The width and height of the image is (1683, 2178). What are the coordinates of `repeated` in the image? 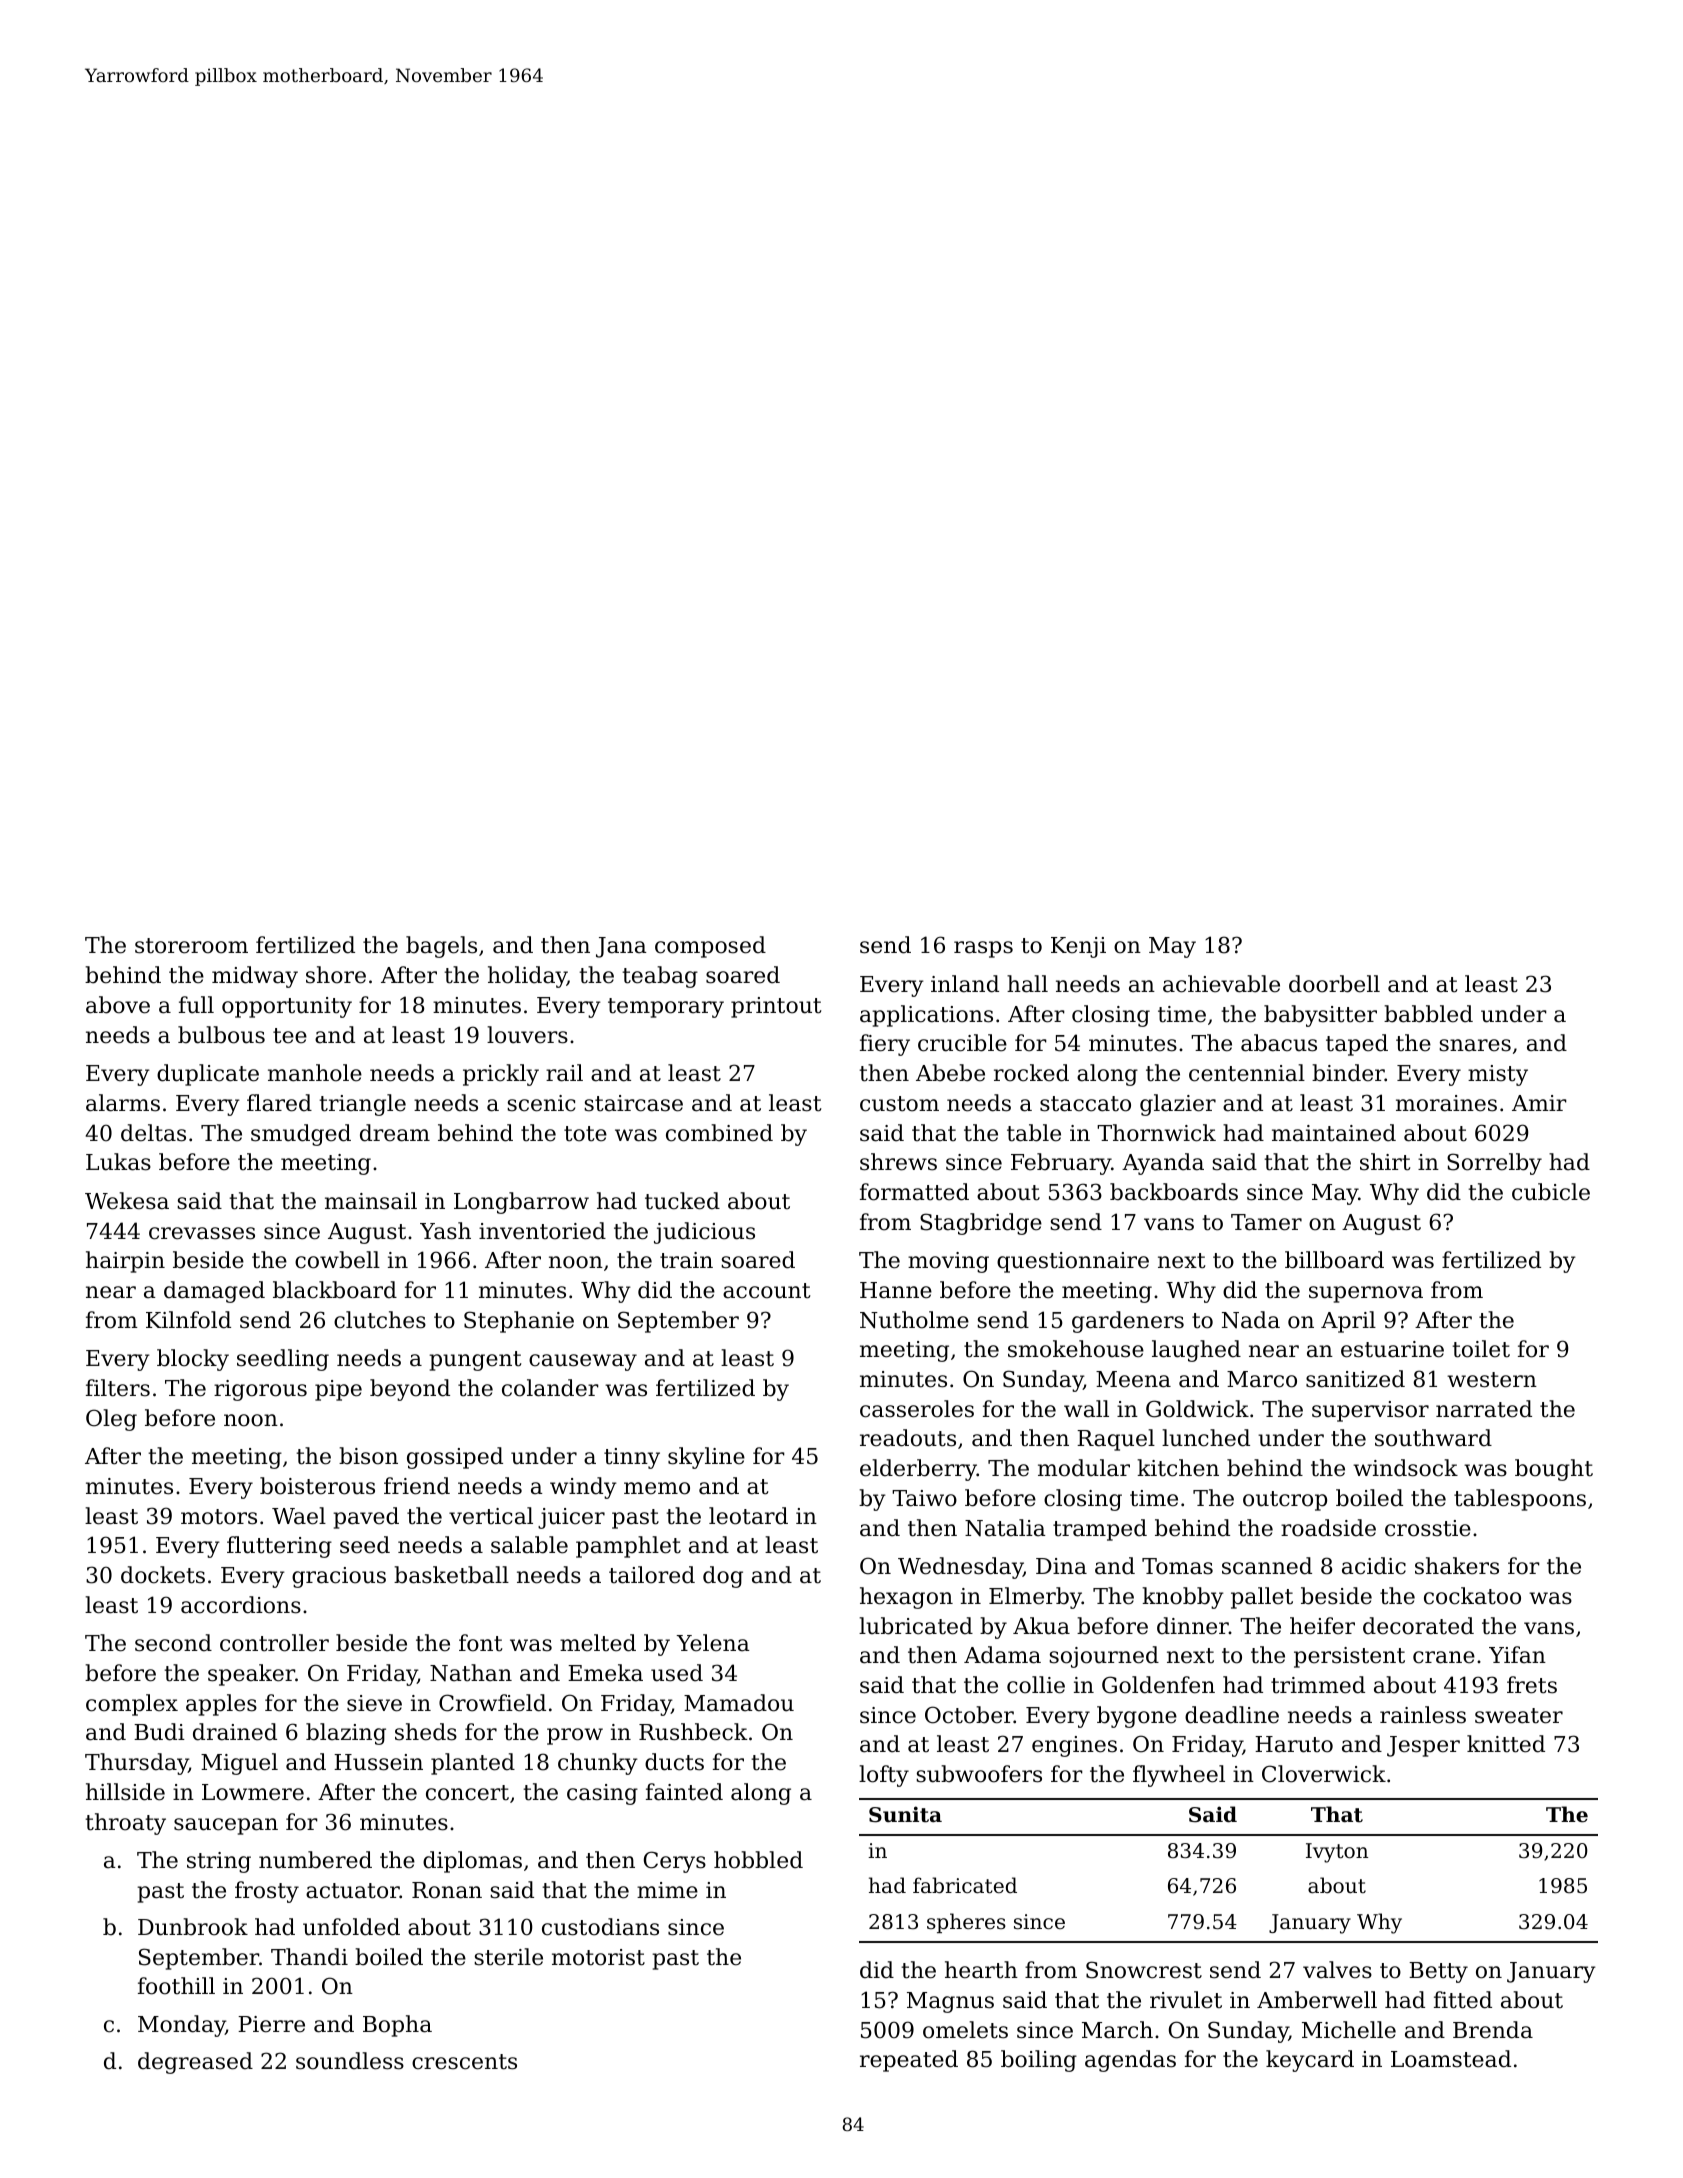 It's located at (909, 2061).
